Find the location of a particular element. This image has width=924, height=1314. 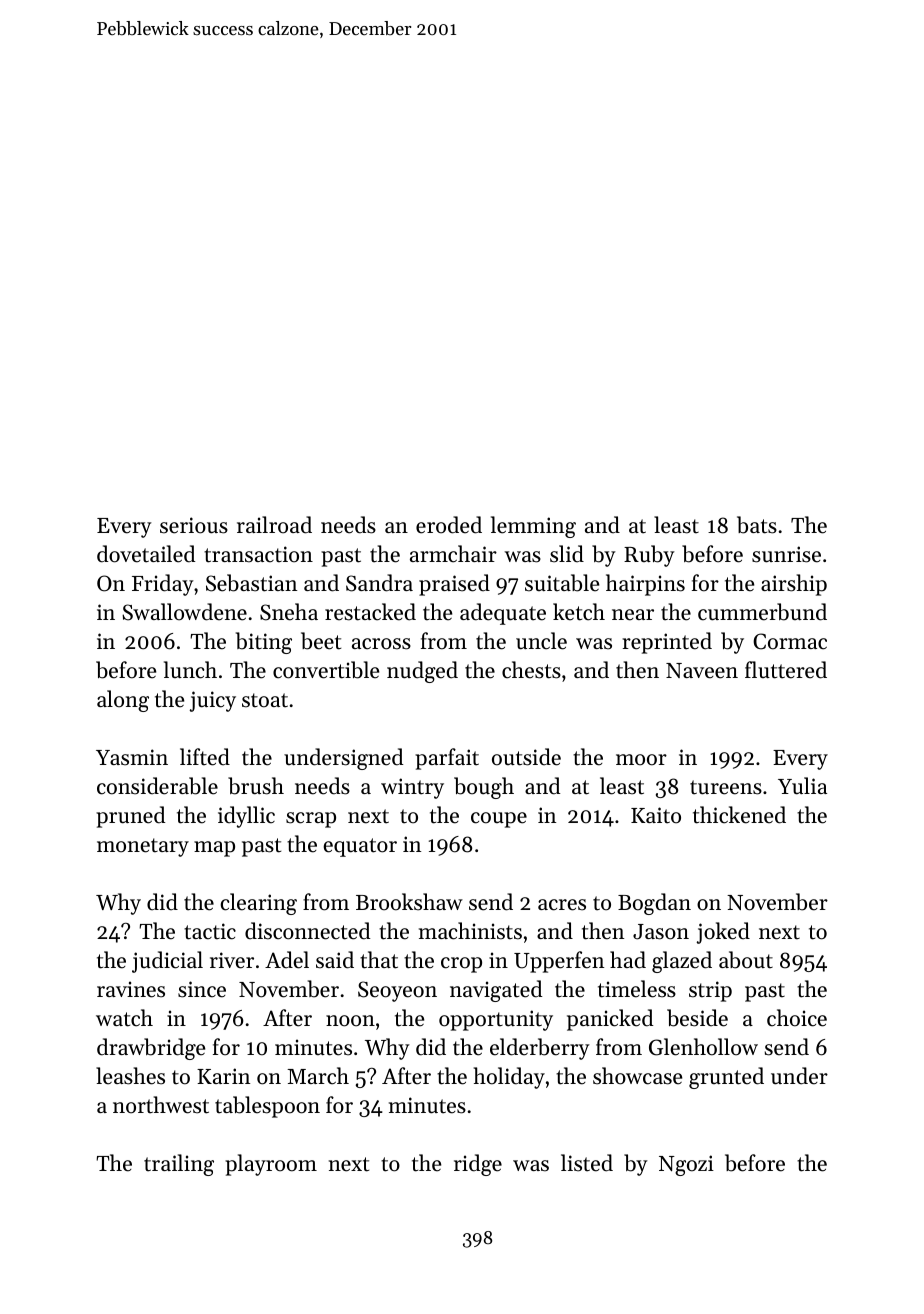

northwest is located at coordinates (161, 1105).
